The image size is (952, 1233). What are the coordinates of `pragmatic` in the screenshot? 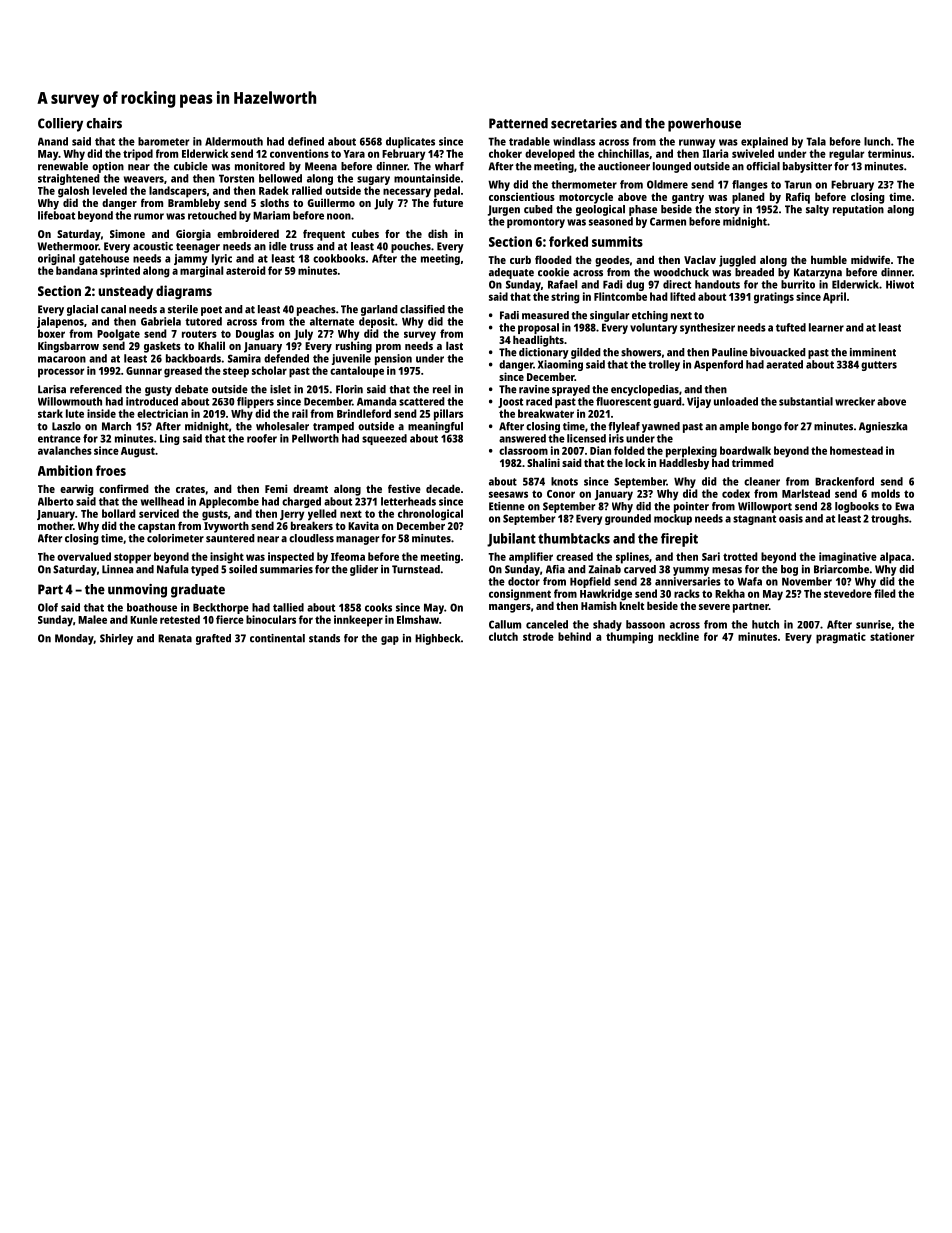 It's located at (841, 638).
